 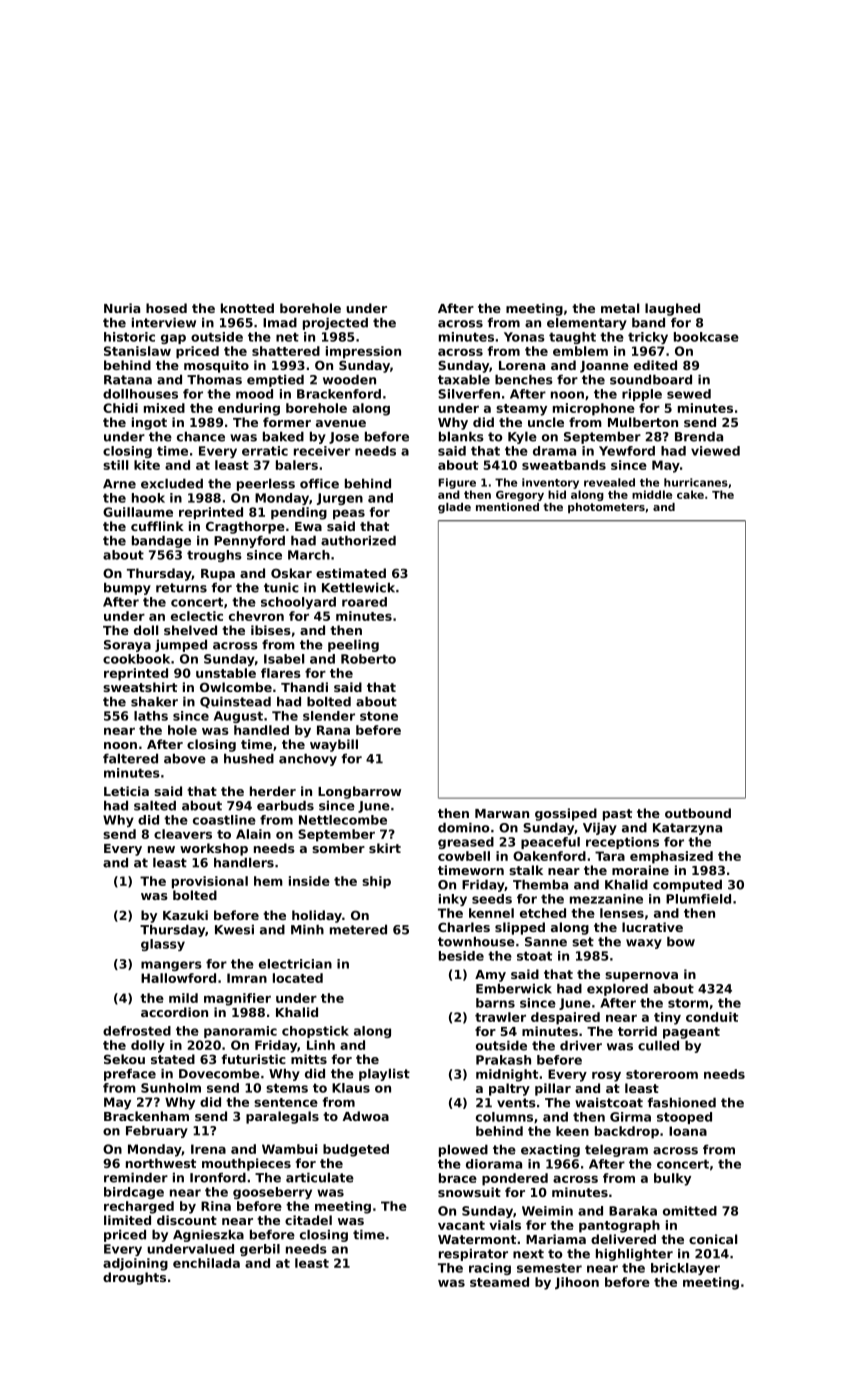 I want to click on peeling, so click(x=353, y=646).
